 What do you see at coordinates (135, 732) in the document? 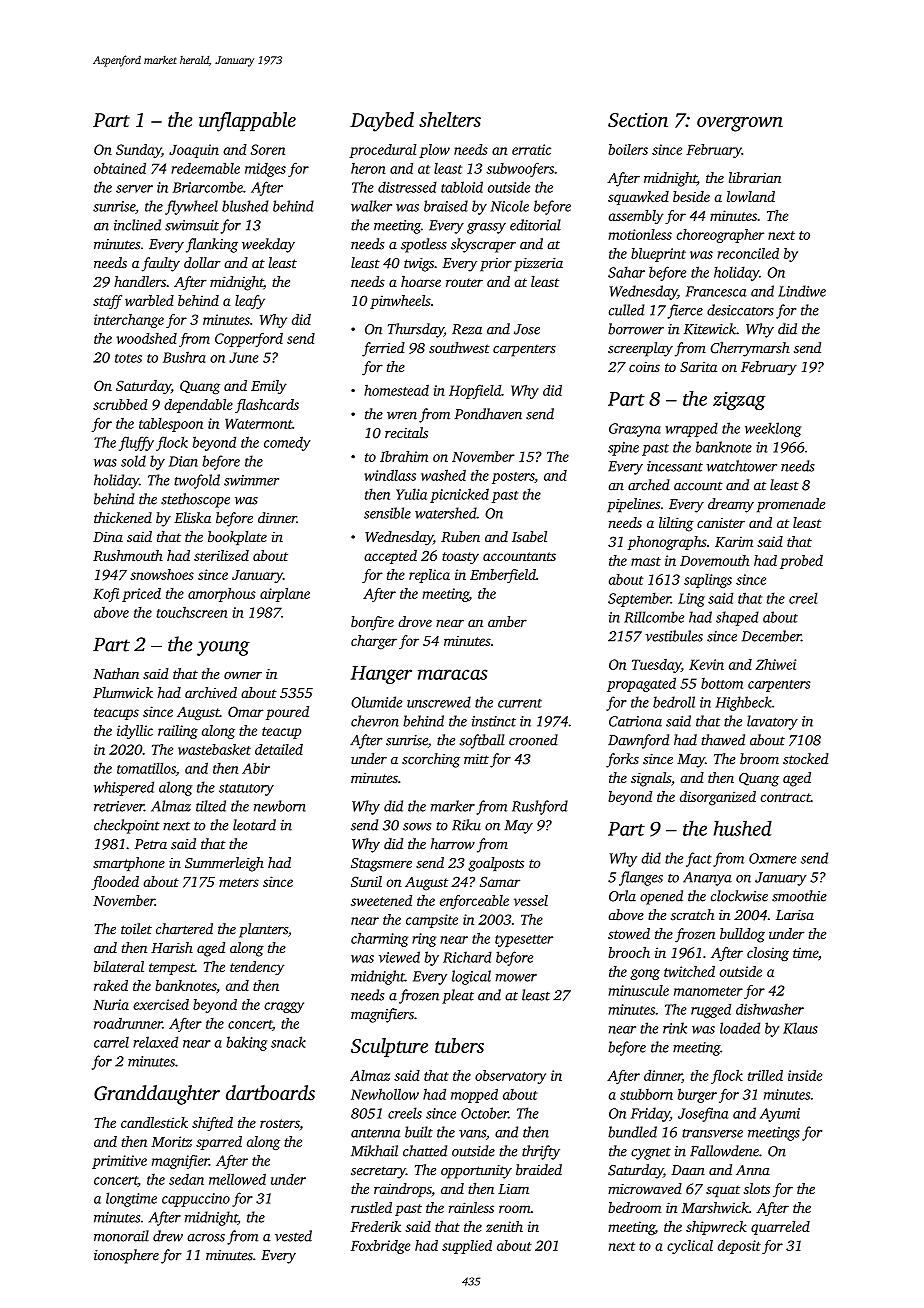
I see `idyllic` at bounding box center [135, 732].
